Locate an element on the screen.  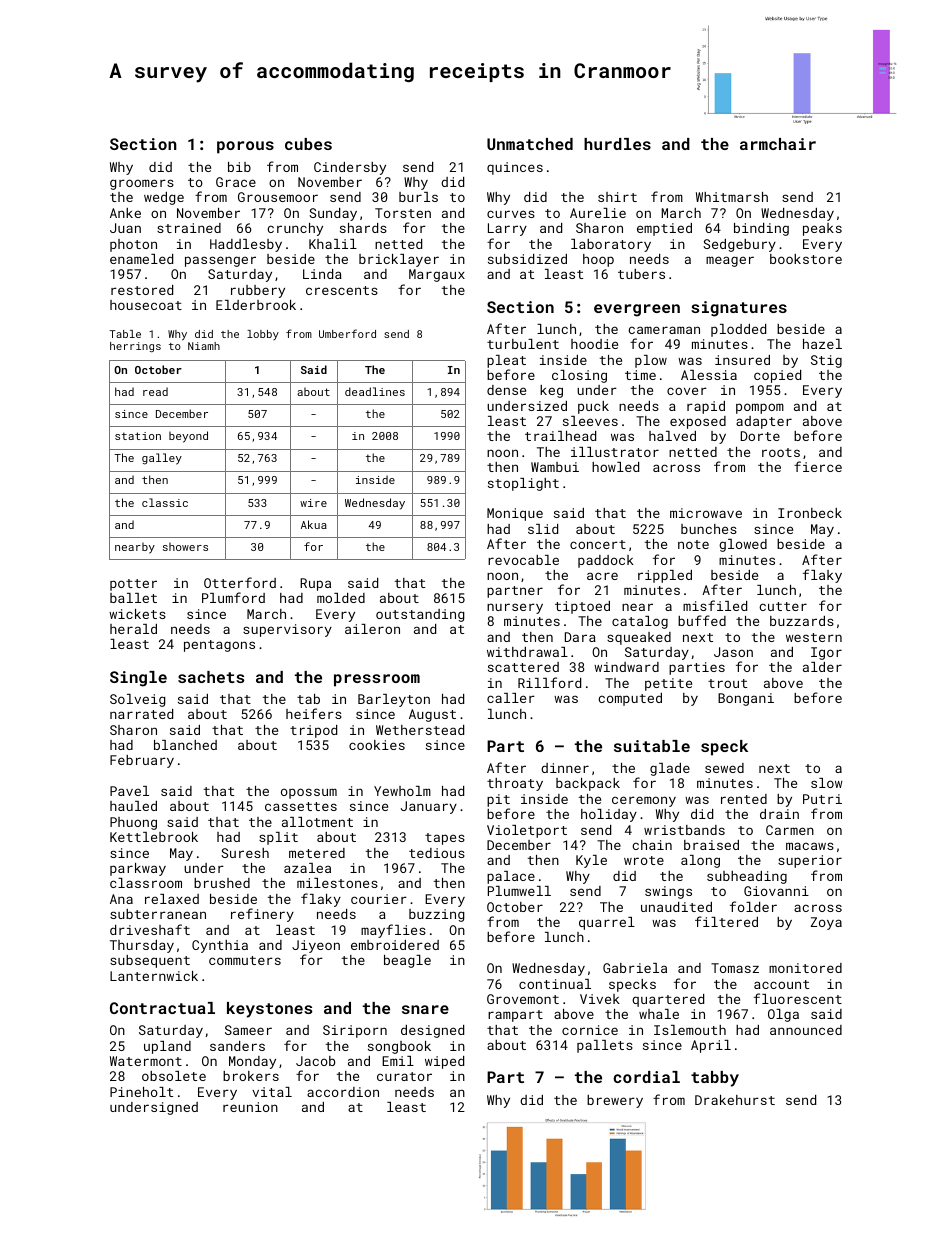
binding is located at coordinates (761, 229).
